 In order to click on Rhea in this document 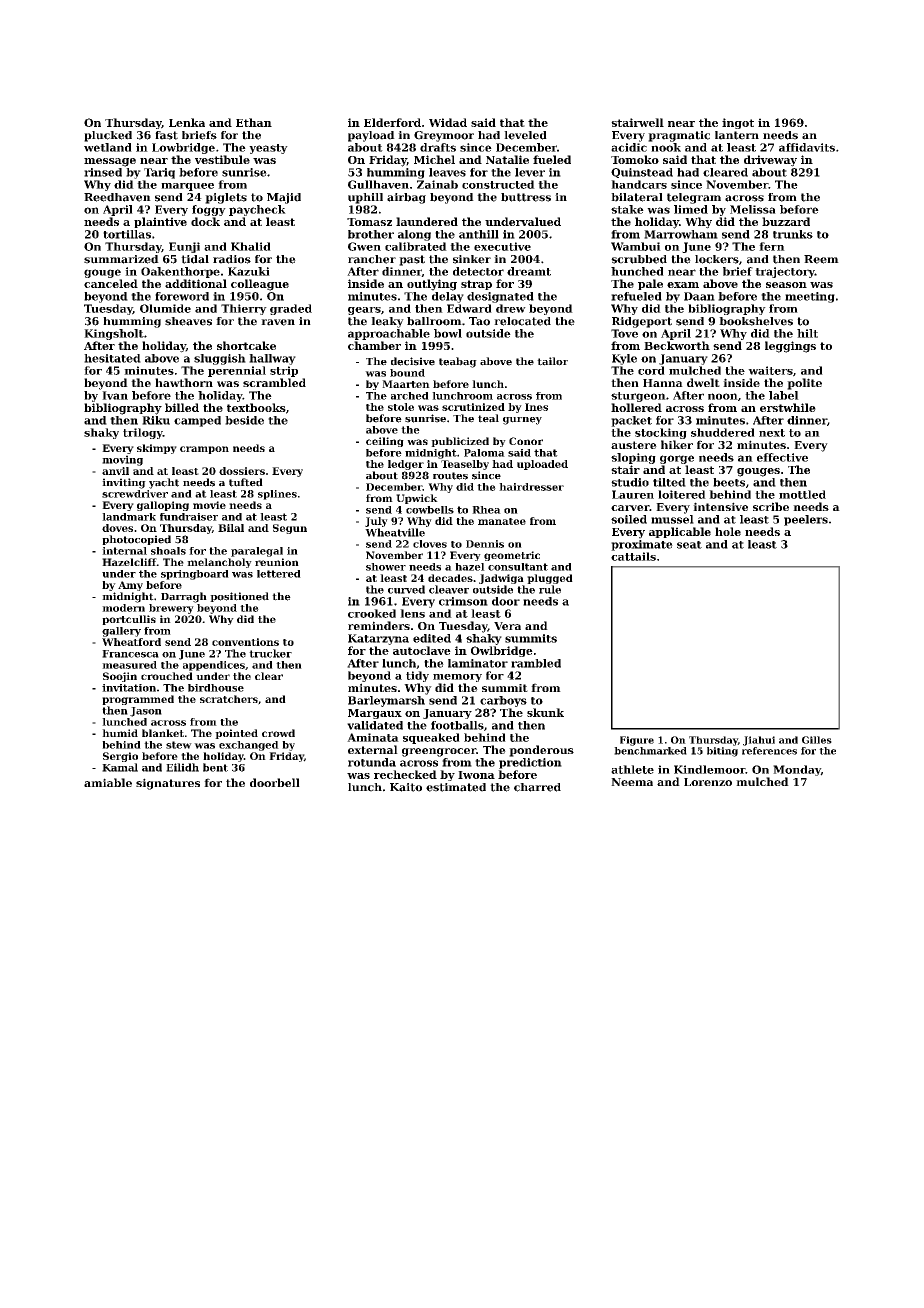, I will do `click(486, 510)`.
